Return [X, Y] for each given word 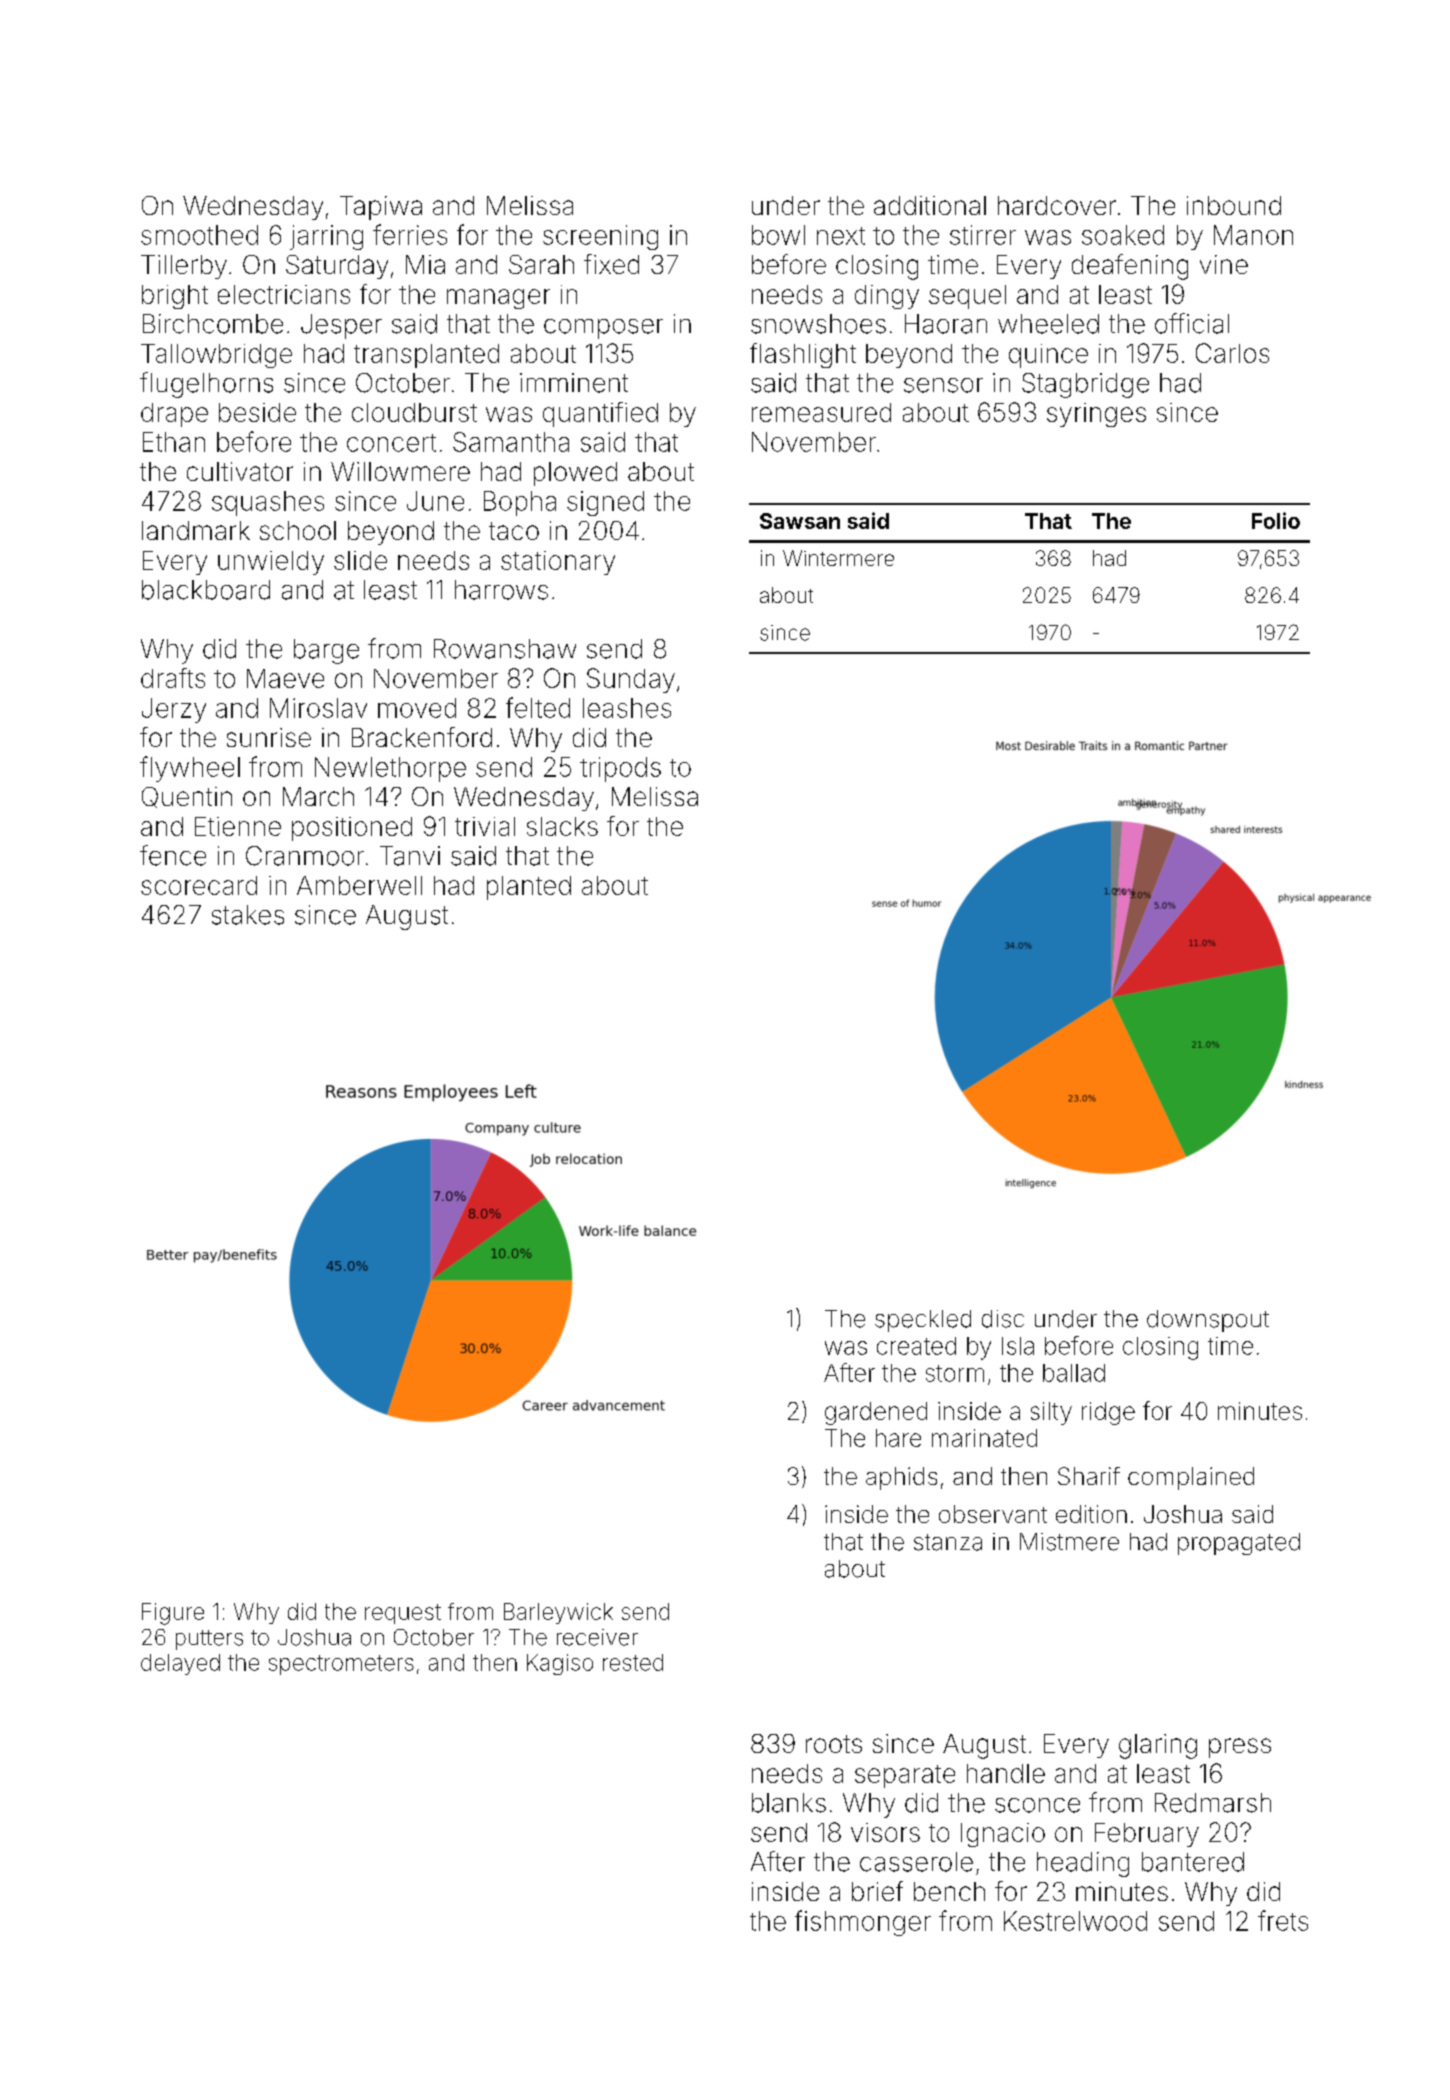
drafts [173, 678]
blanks [789, 1803]
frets [1283, 1920]
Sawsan [800, 521]
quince [1048, 356]
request [403, 1614]
